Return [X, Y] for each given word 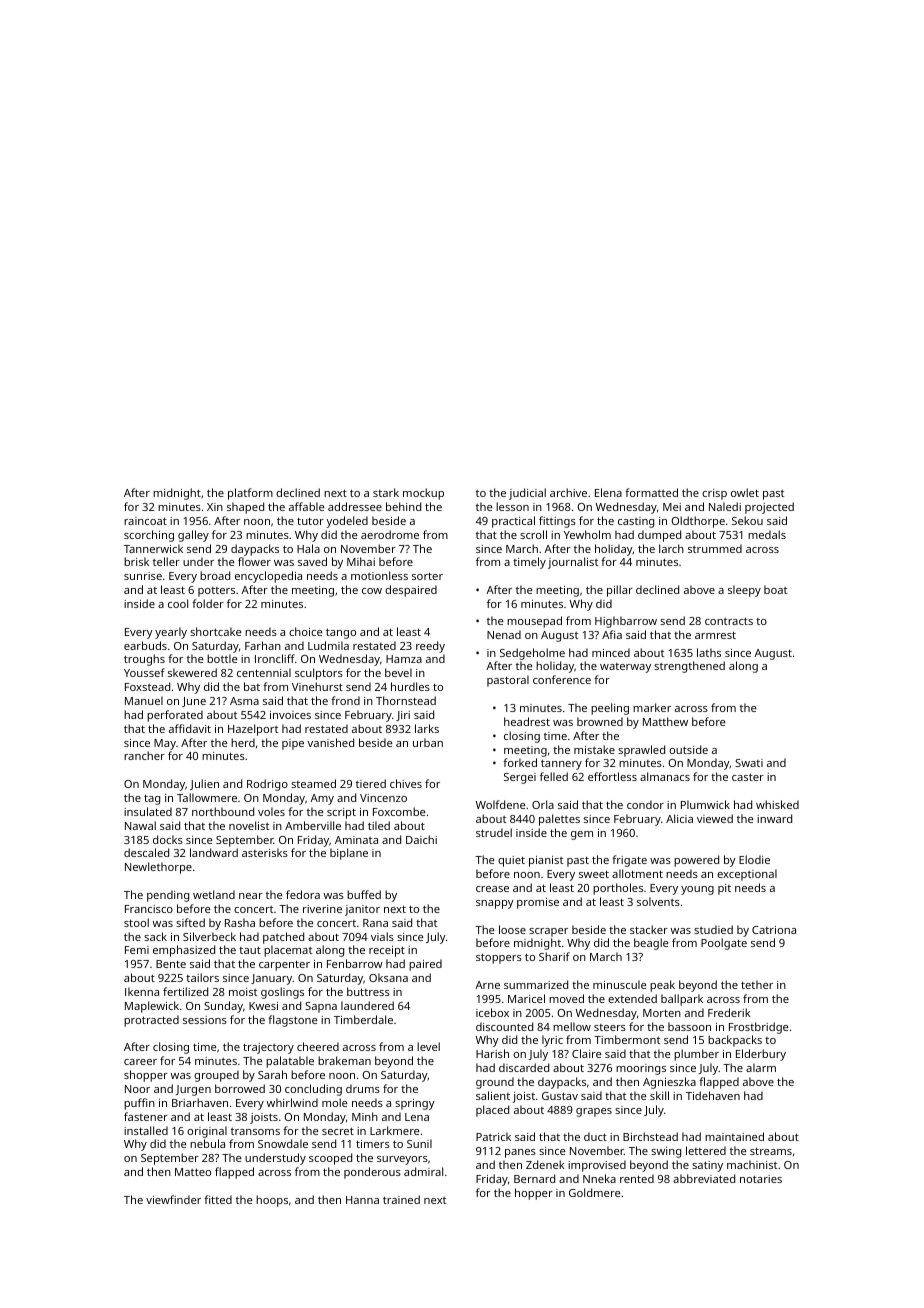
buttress [368, 991]
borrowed [240, 1088]
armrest [715, 635]
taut [250, 950]
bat [252, 686]
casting [636, 522]
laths [709, 652]
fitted [218, 1199]
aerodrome [390, 534]
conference [562, 679]
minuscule [619, 984]
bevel [398, 672]
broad [215, 575]
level [428, 1046]
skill [659, 1095]
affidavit [190, 728]
